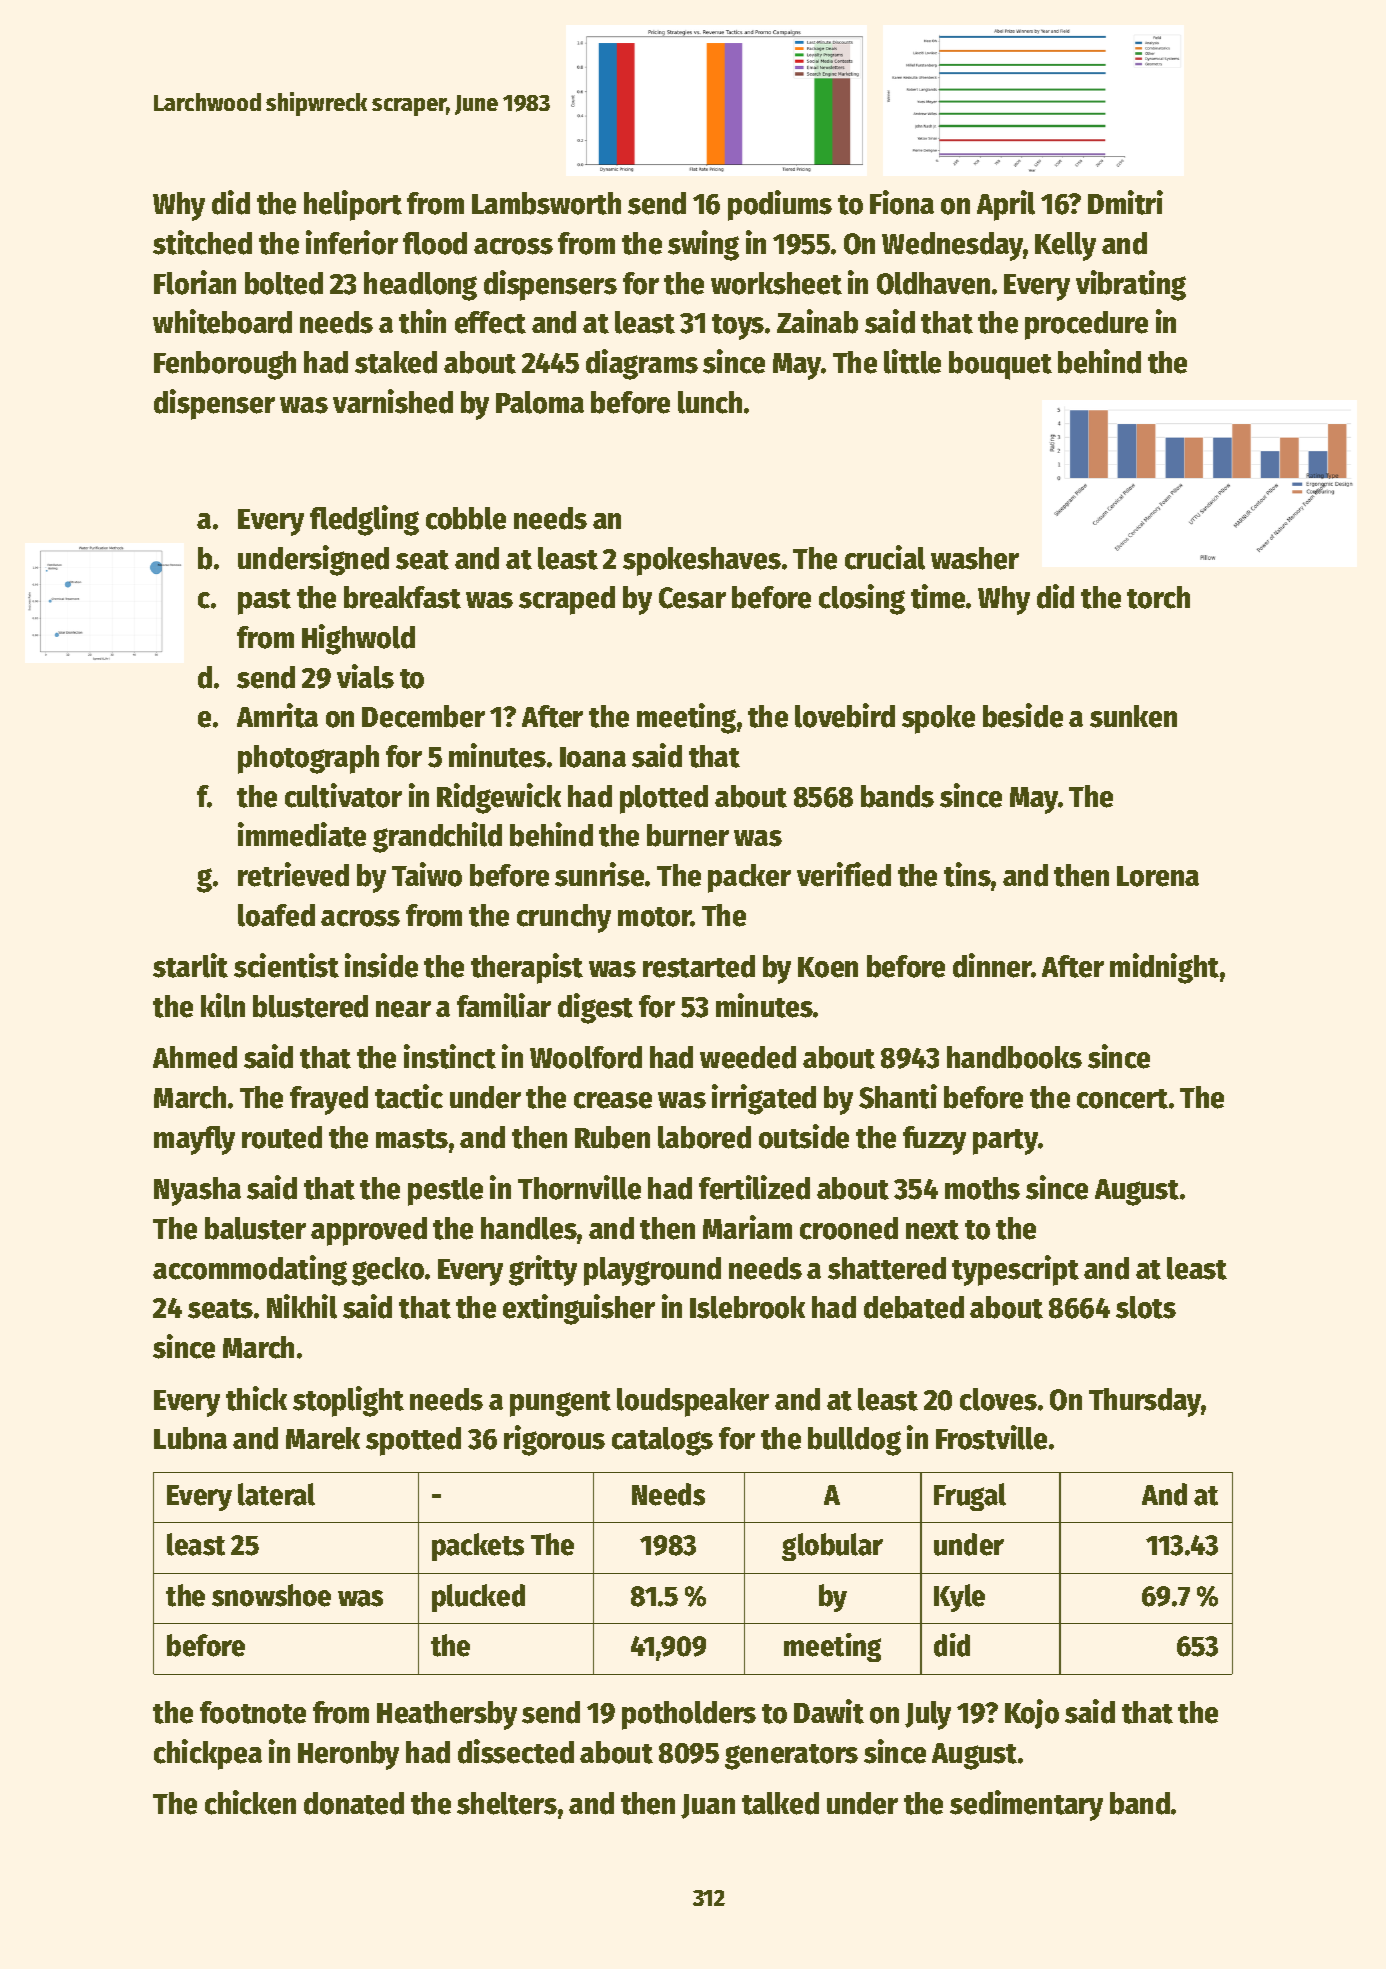 This page has height=1969, width=1386. Describe the element at coordinates (970, 1497) in the page. I see `Frugal` at that location.
